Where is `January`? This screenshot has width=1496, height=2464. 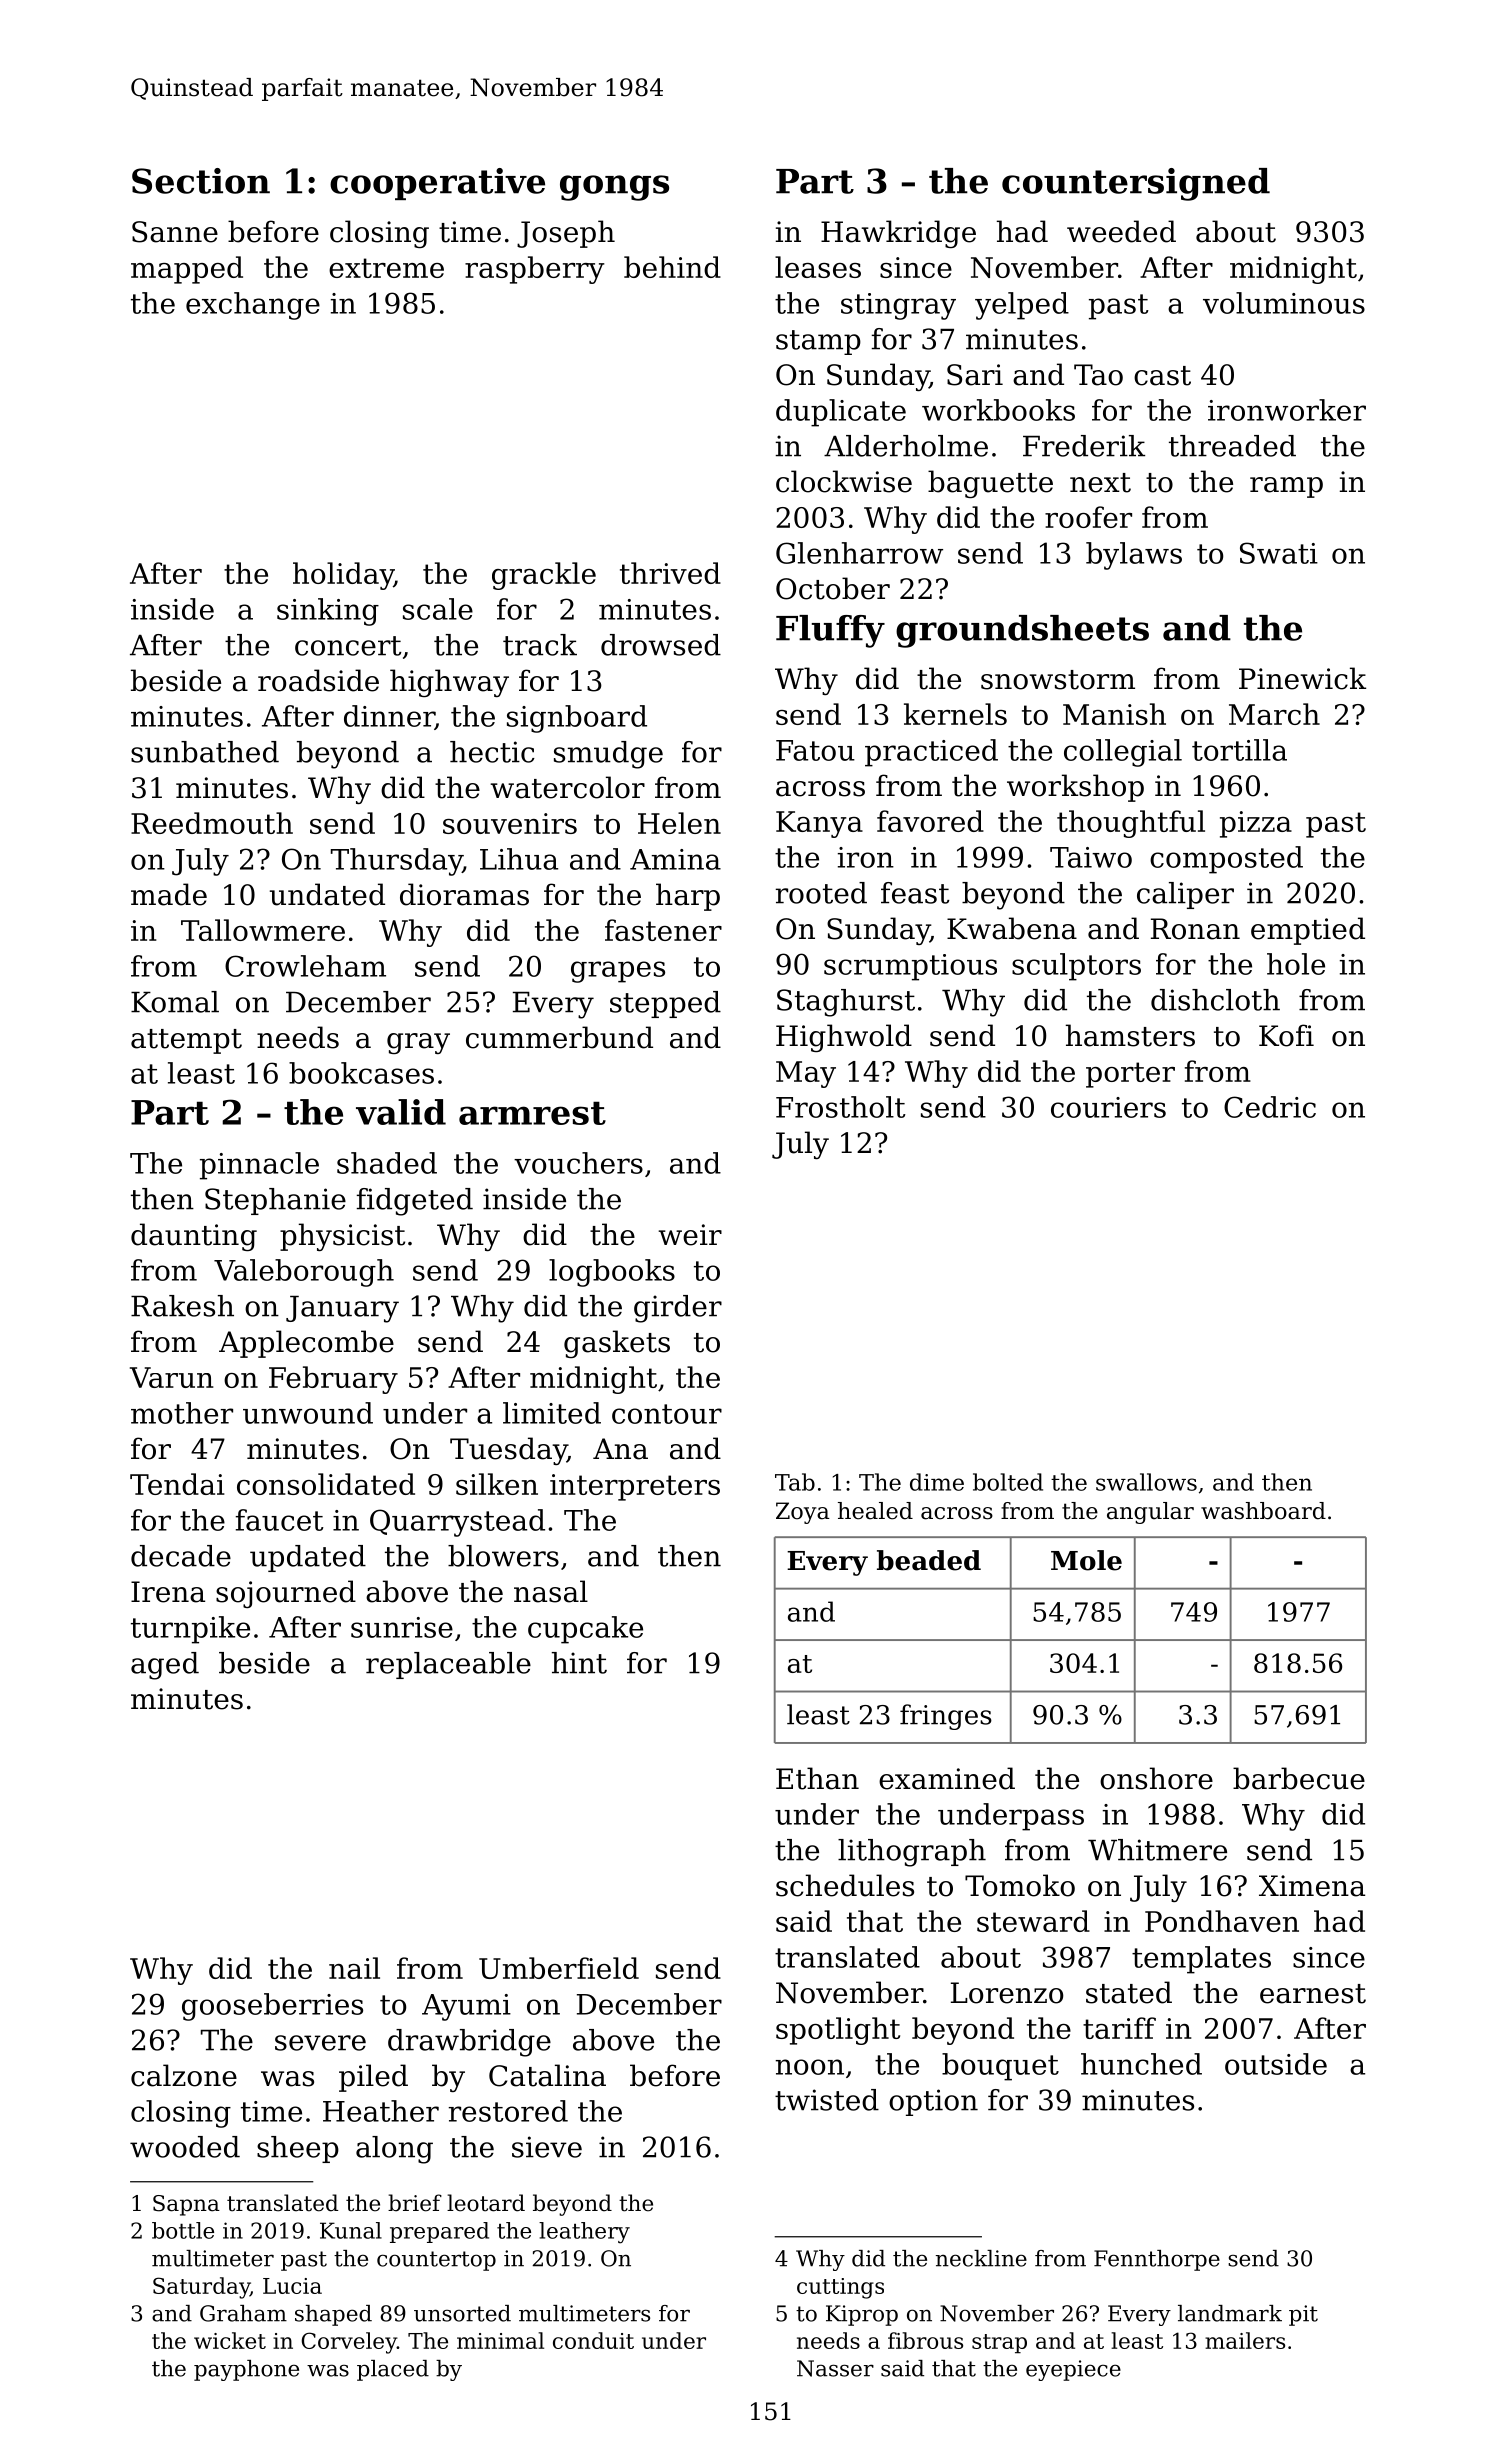
January is located at coordinates (342, 1309).
